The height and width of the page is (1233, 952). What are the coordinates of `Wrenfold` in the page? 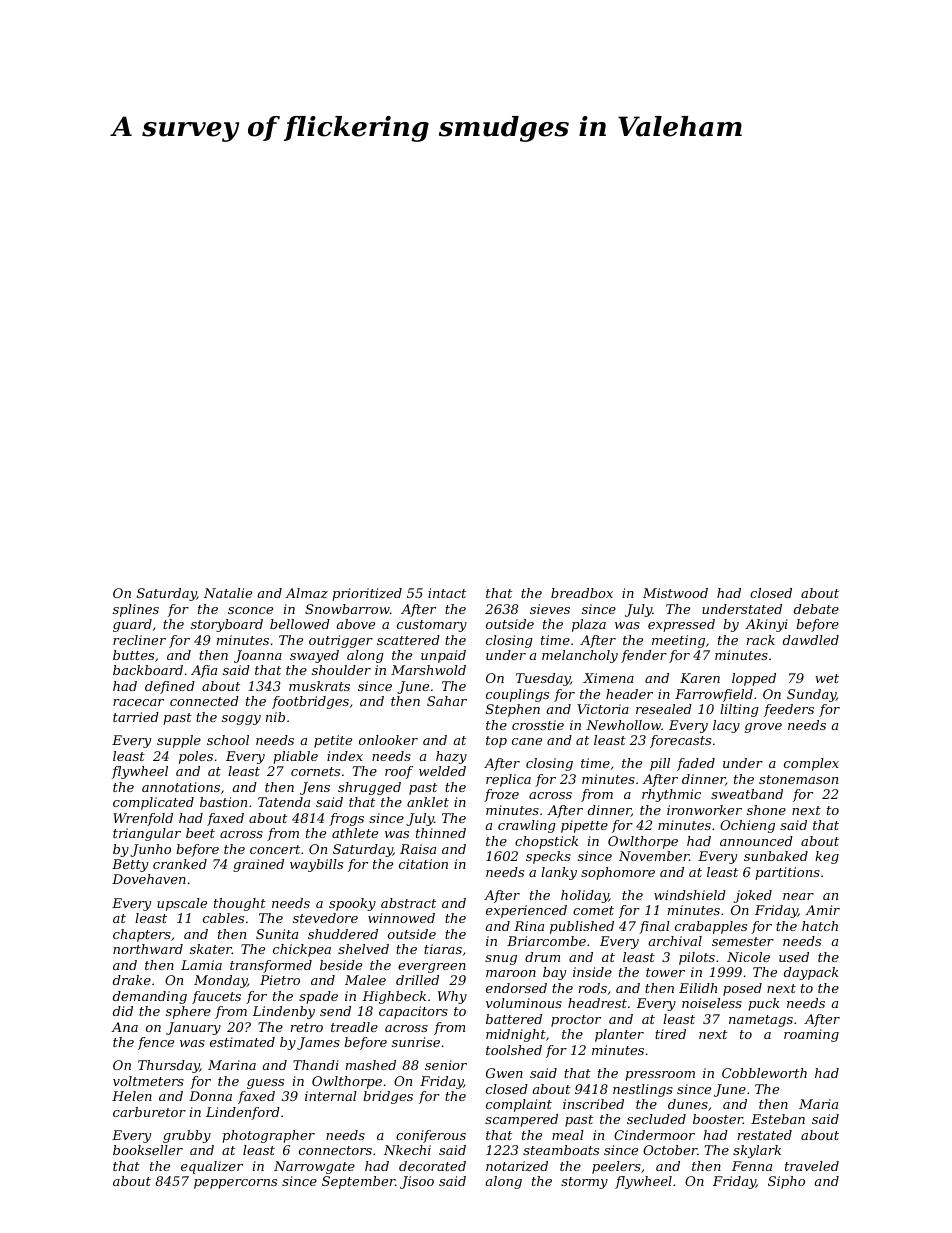 It's located at (143, 819).
